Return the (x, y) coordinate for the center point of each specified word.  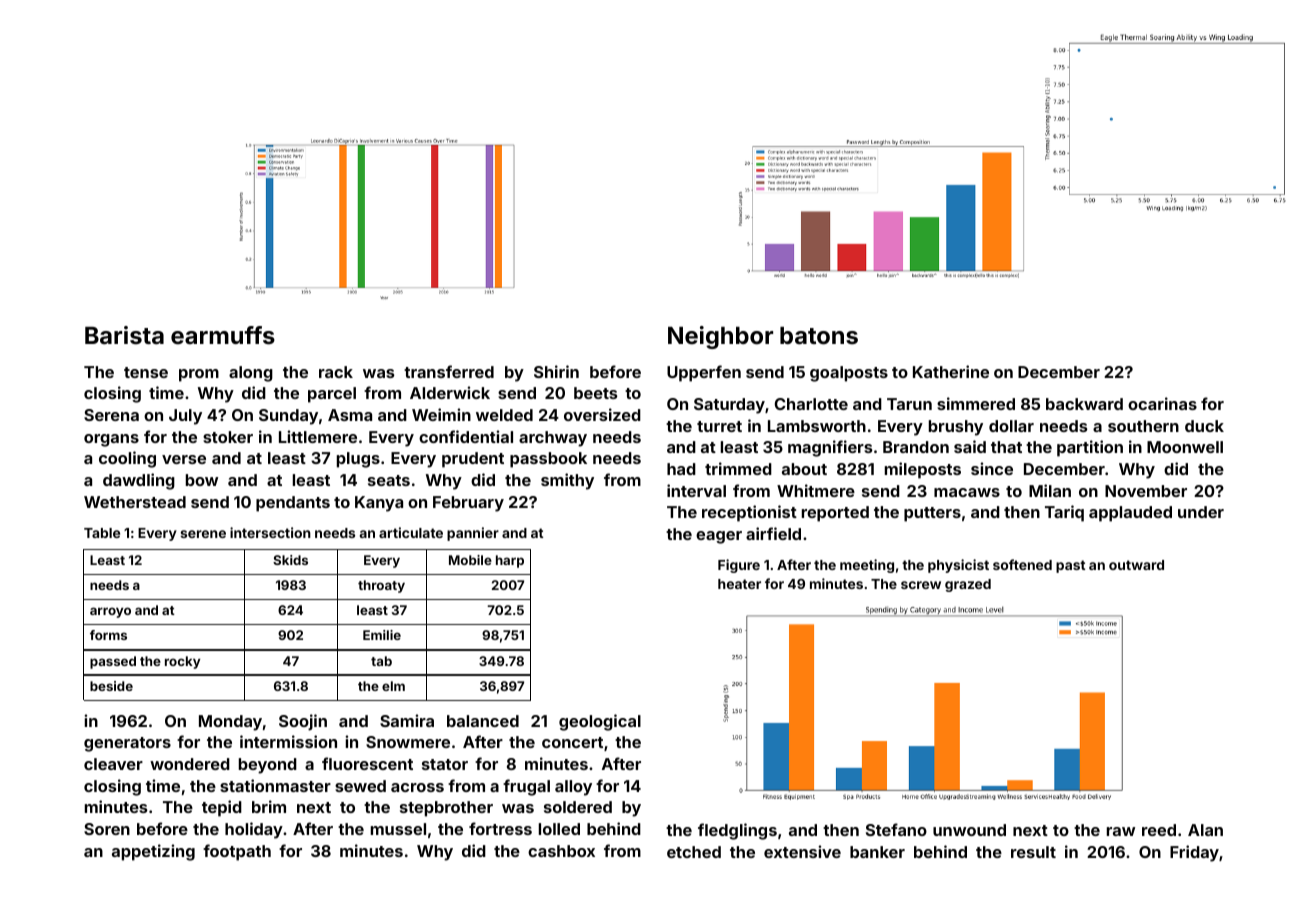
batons (819, 336)
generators (127, 744)
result (1033, 852)
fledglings (737, 831)
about (804, 469)
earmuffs (223, 335)
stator (445, 764)
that (1006, 447)
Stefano (896, 829)
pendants (293, 504)
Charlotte (811, 404)
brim (269, 806)
